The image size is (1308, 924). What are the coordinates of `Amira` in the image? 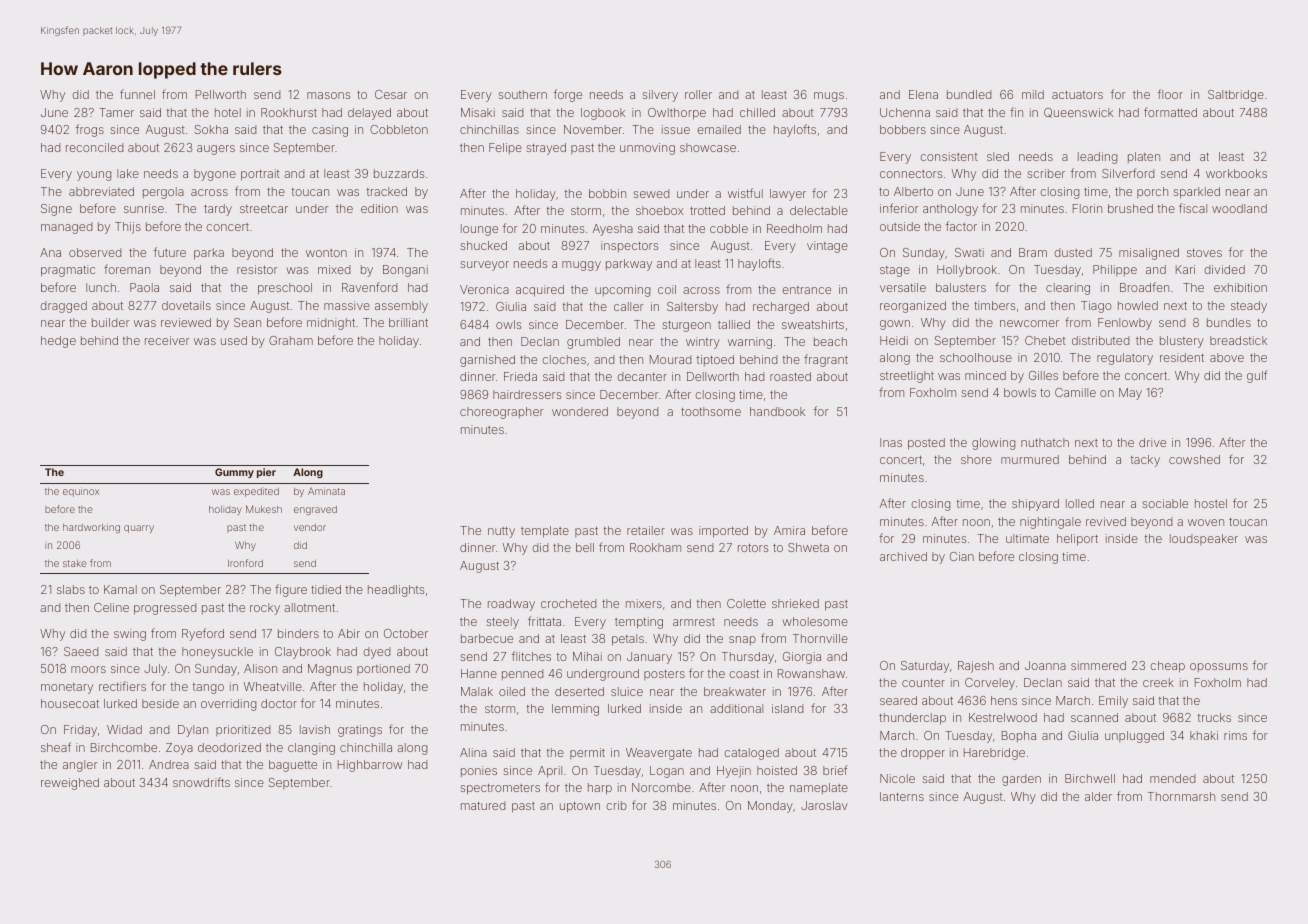 It's located at (789, 530).
